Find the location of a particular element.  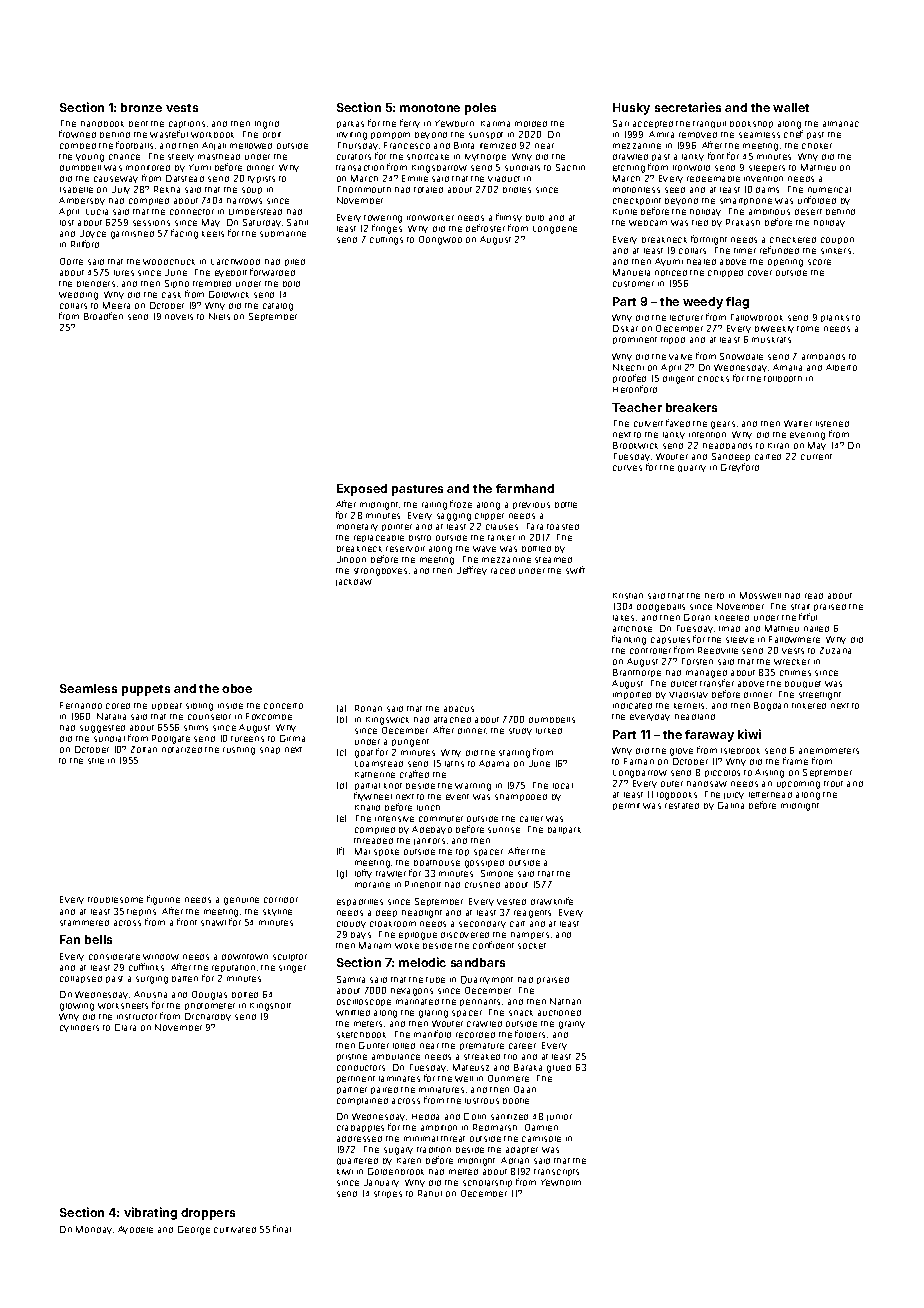

bronze is located at coordinates (141, 107).
